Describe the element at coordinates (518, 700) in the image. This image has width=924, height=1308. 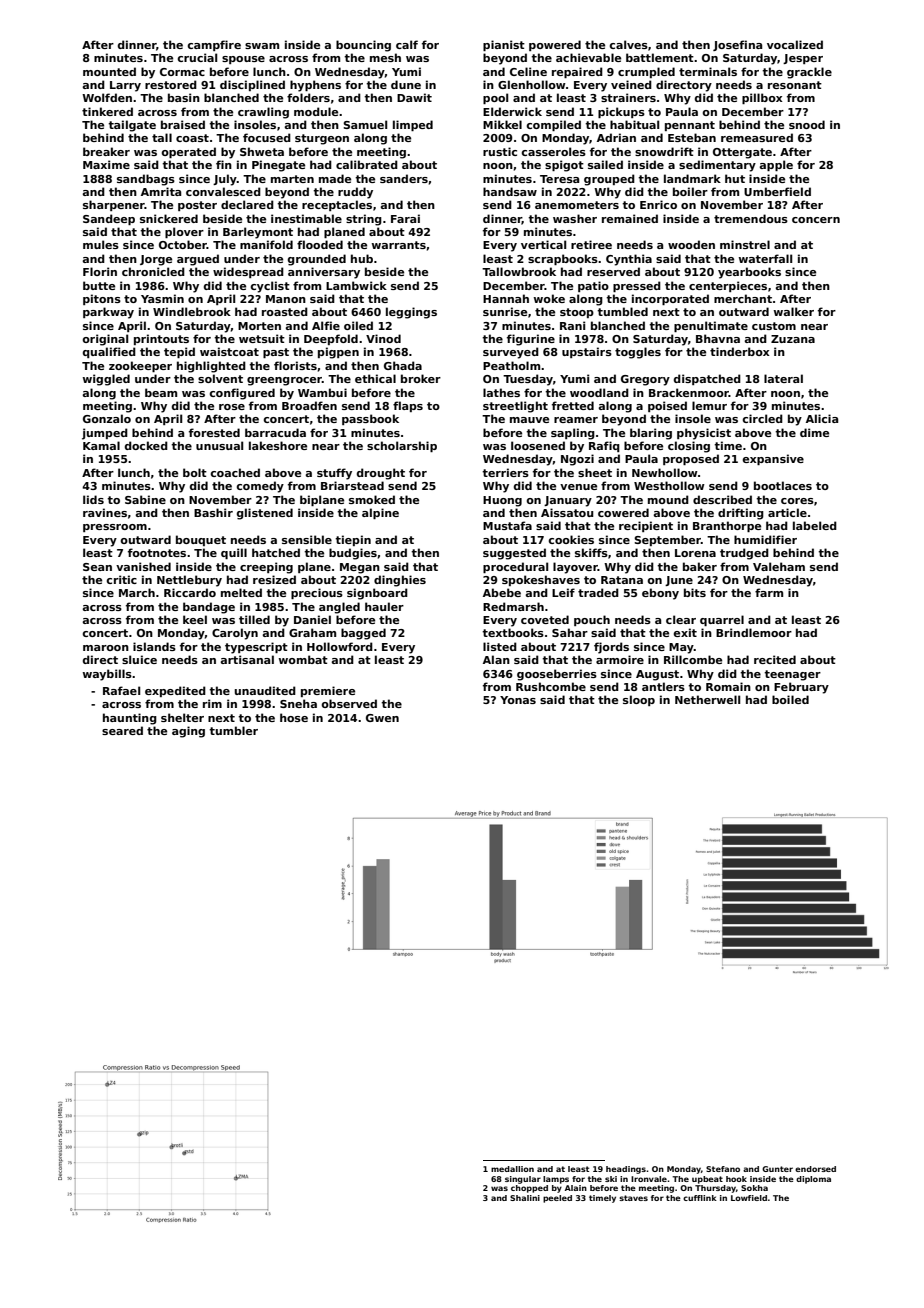
I see `Yonas` at that location.
